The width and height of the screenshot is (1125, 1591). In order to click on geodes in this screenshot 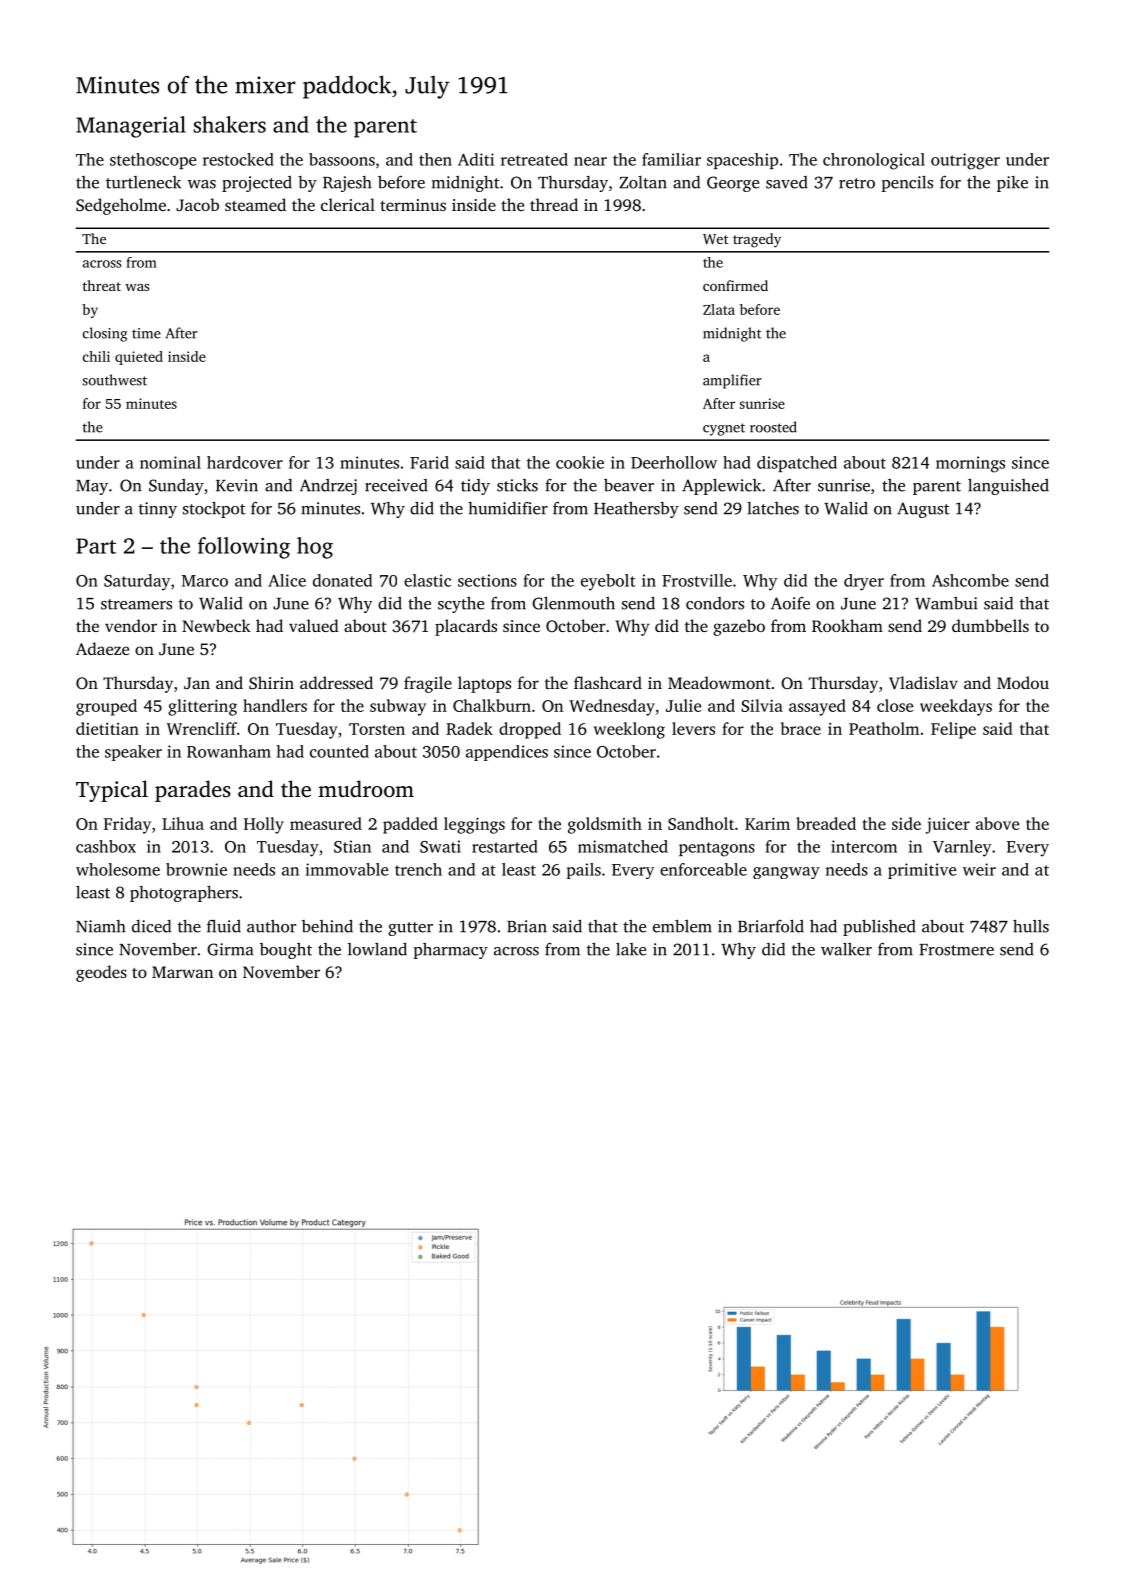, I will do `click(101, 973)`.
